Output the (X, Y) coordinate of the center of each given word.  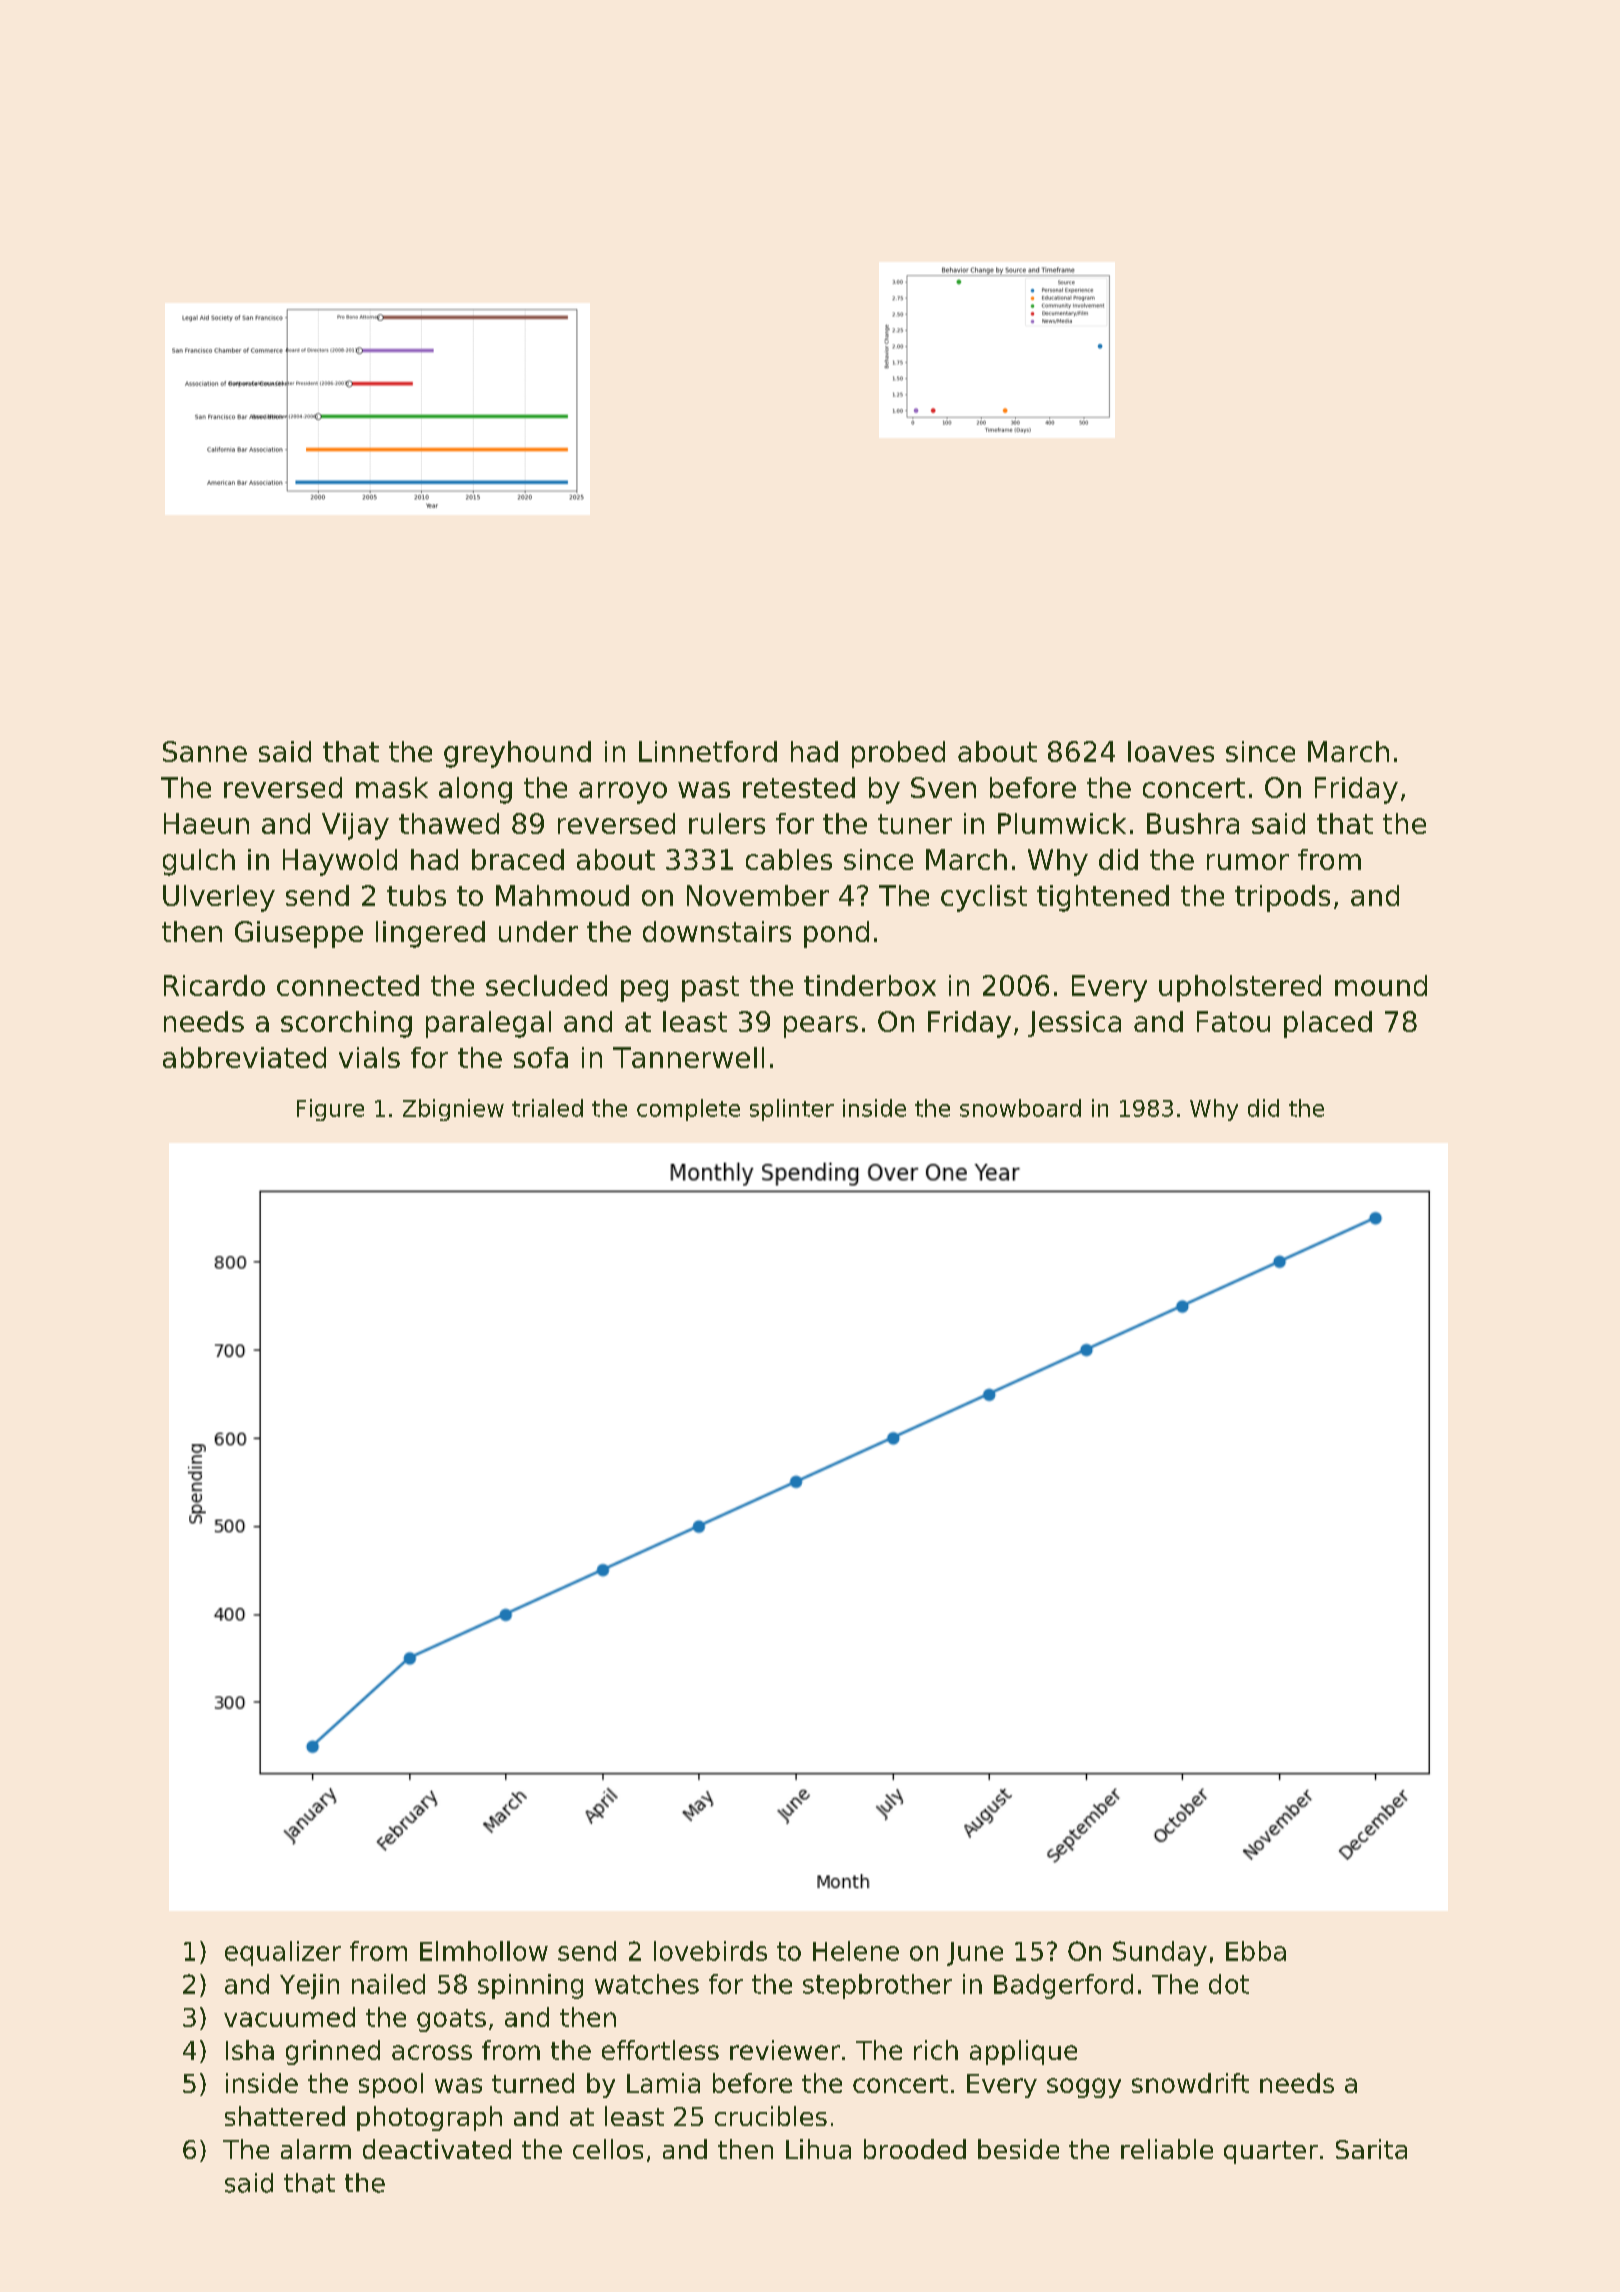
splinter (792, 1110)
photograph (429, 2118)
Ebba (1256, 1951)
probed (898, 754)
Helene (856, 1951)
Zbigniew (453, 1110)
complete (688, 1110)
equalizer (283, 1953)
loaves (1171, 751)
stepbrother (877, 1986)
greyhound (517, 754)
